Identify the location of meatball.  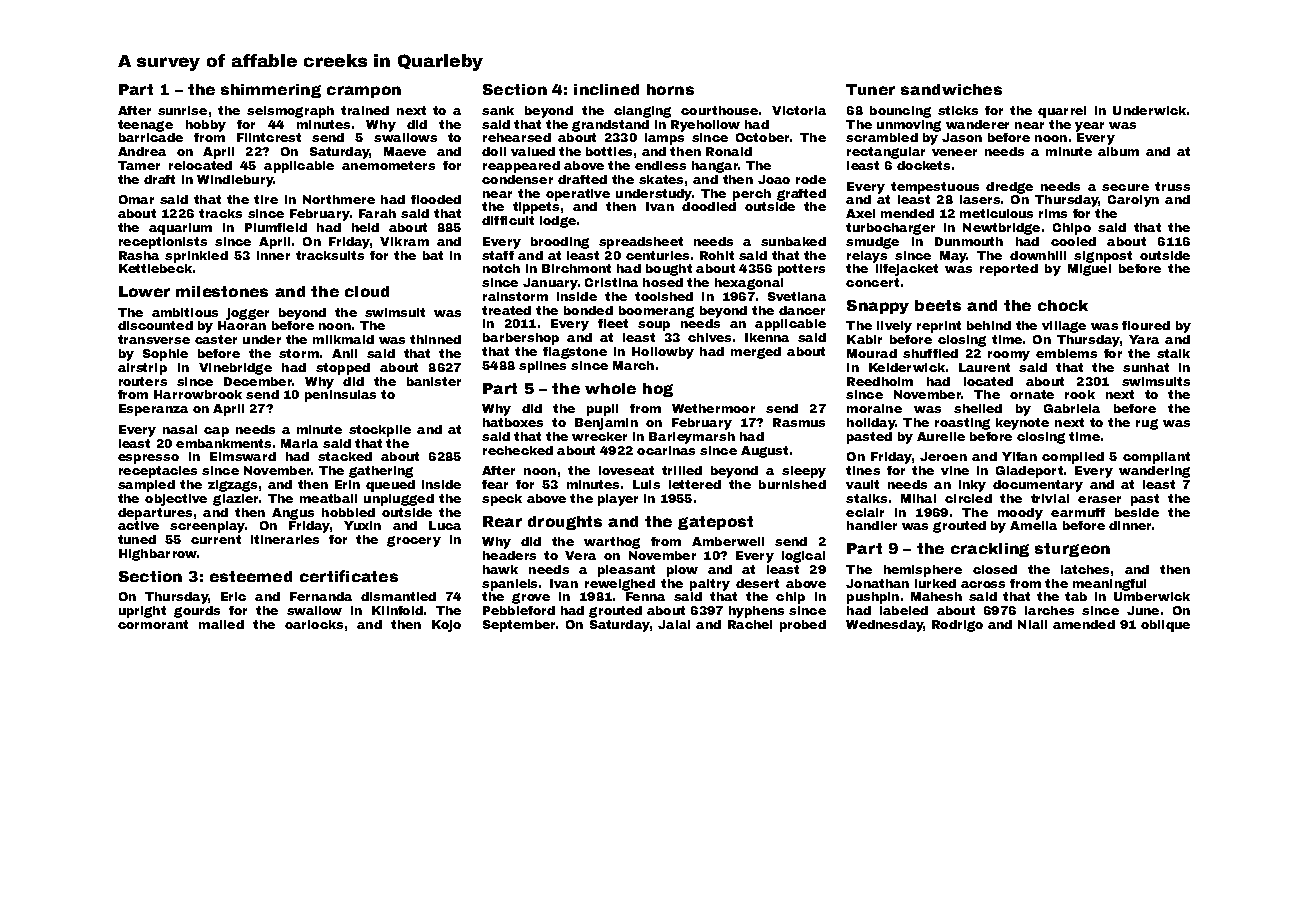
(328, 498).
